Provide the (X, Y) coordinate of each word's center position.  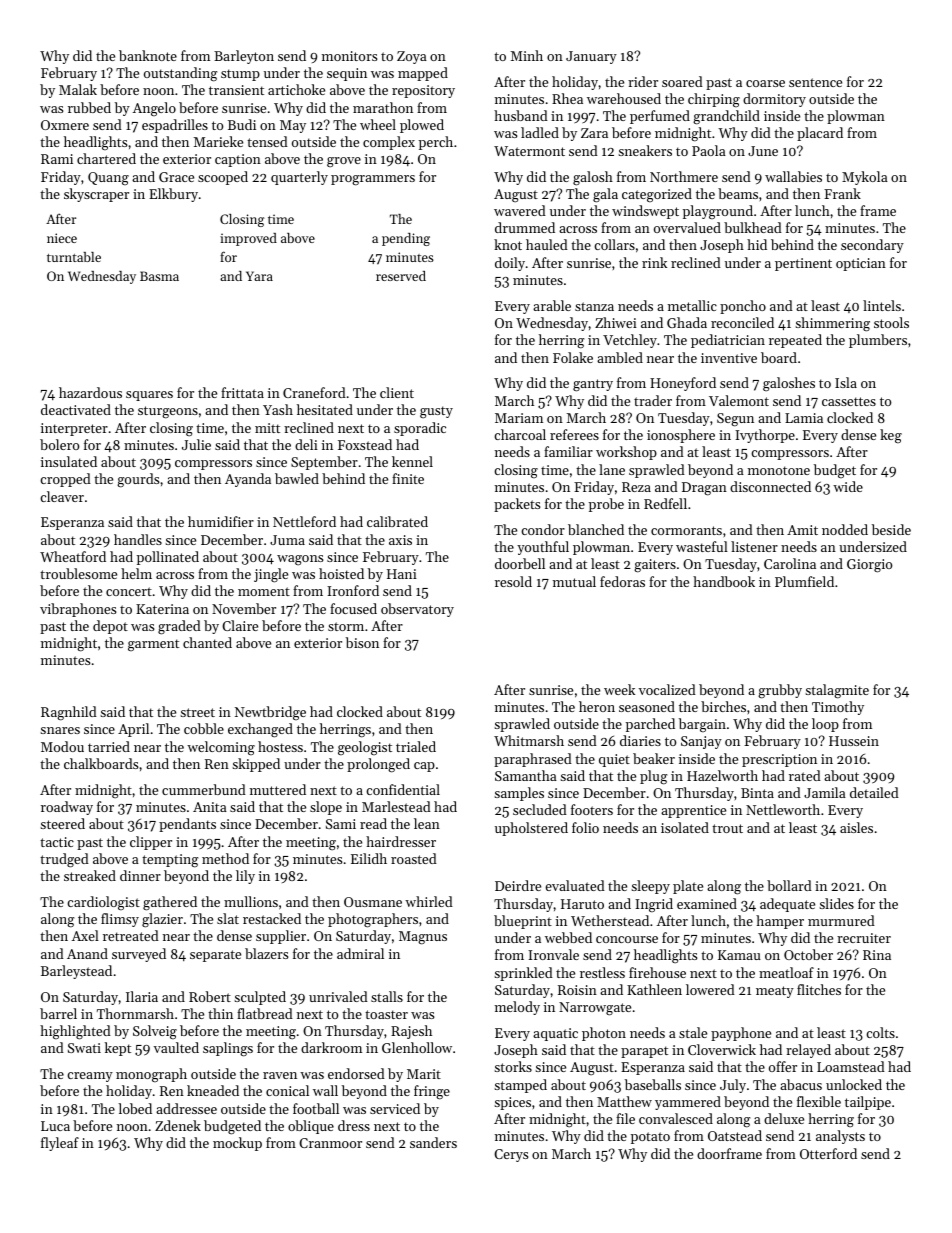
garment (153, 645)
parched (650, 725)
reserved (401, 276)
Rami (57, 159)
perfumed (660, 117)
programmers (373, 180)
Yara (259, 276)
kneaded (213, 1090)
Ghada (687, 322)
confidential (403, 789)
